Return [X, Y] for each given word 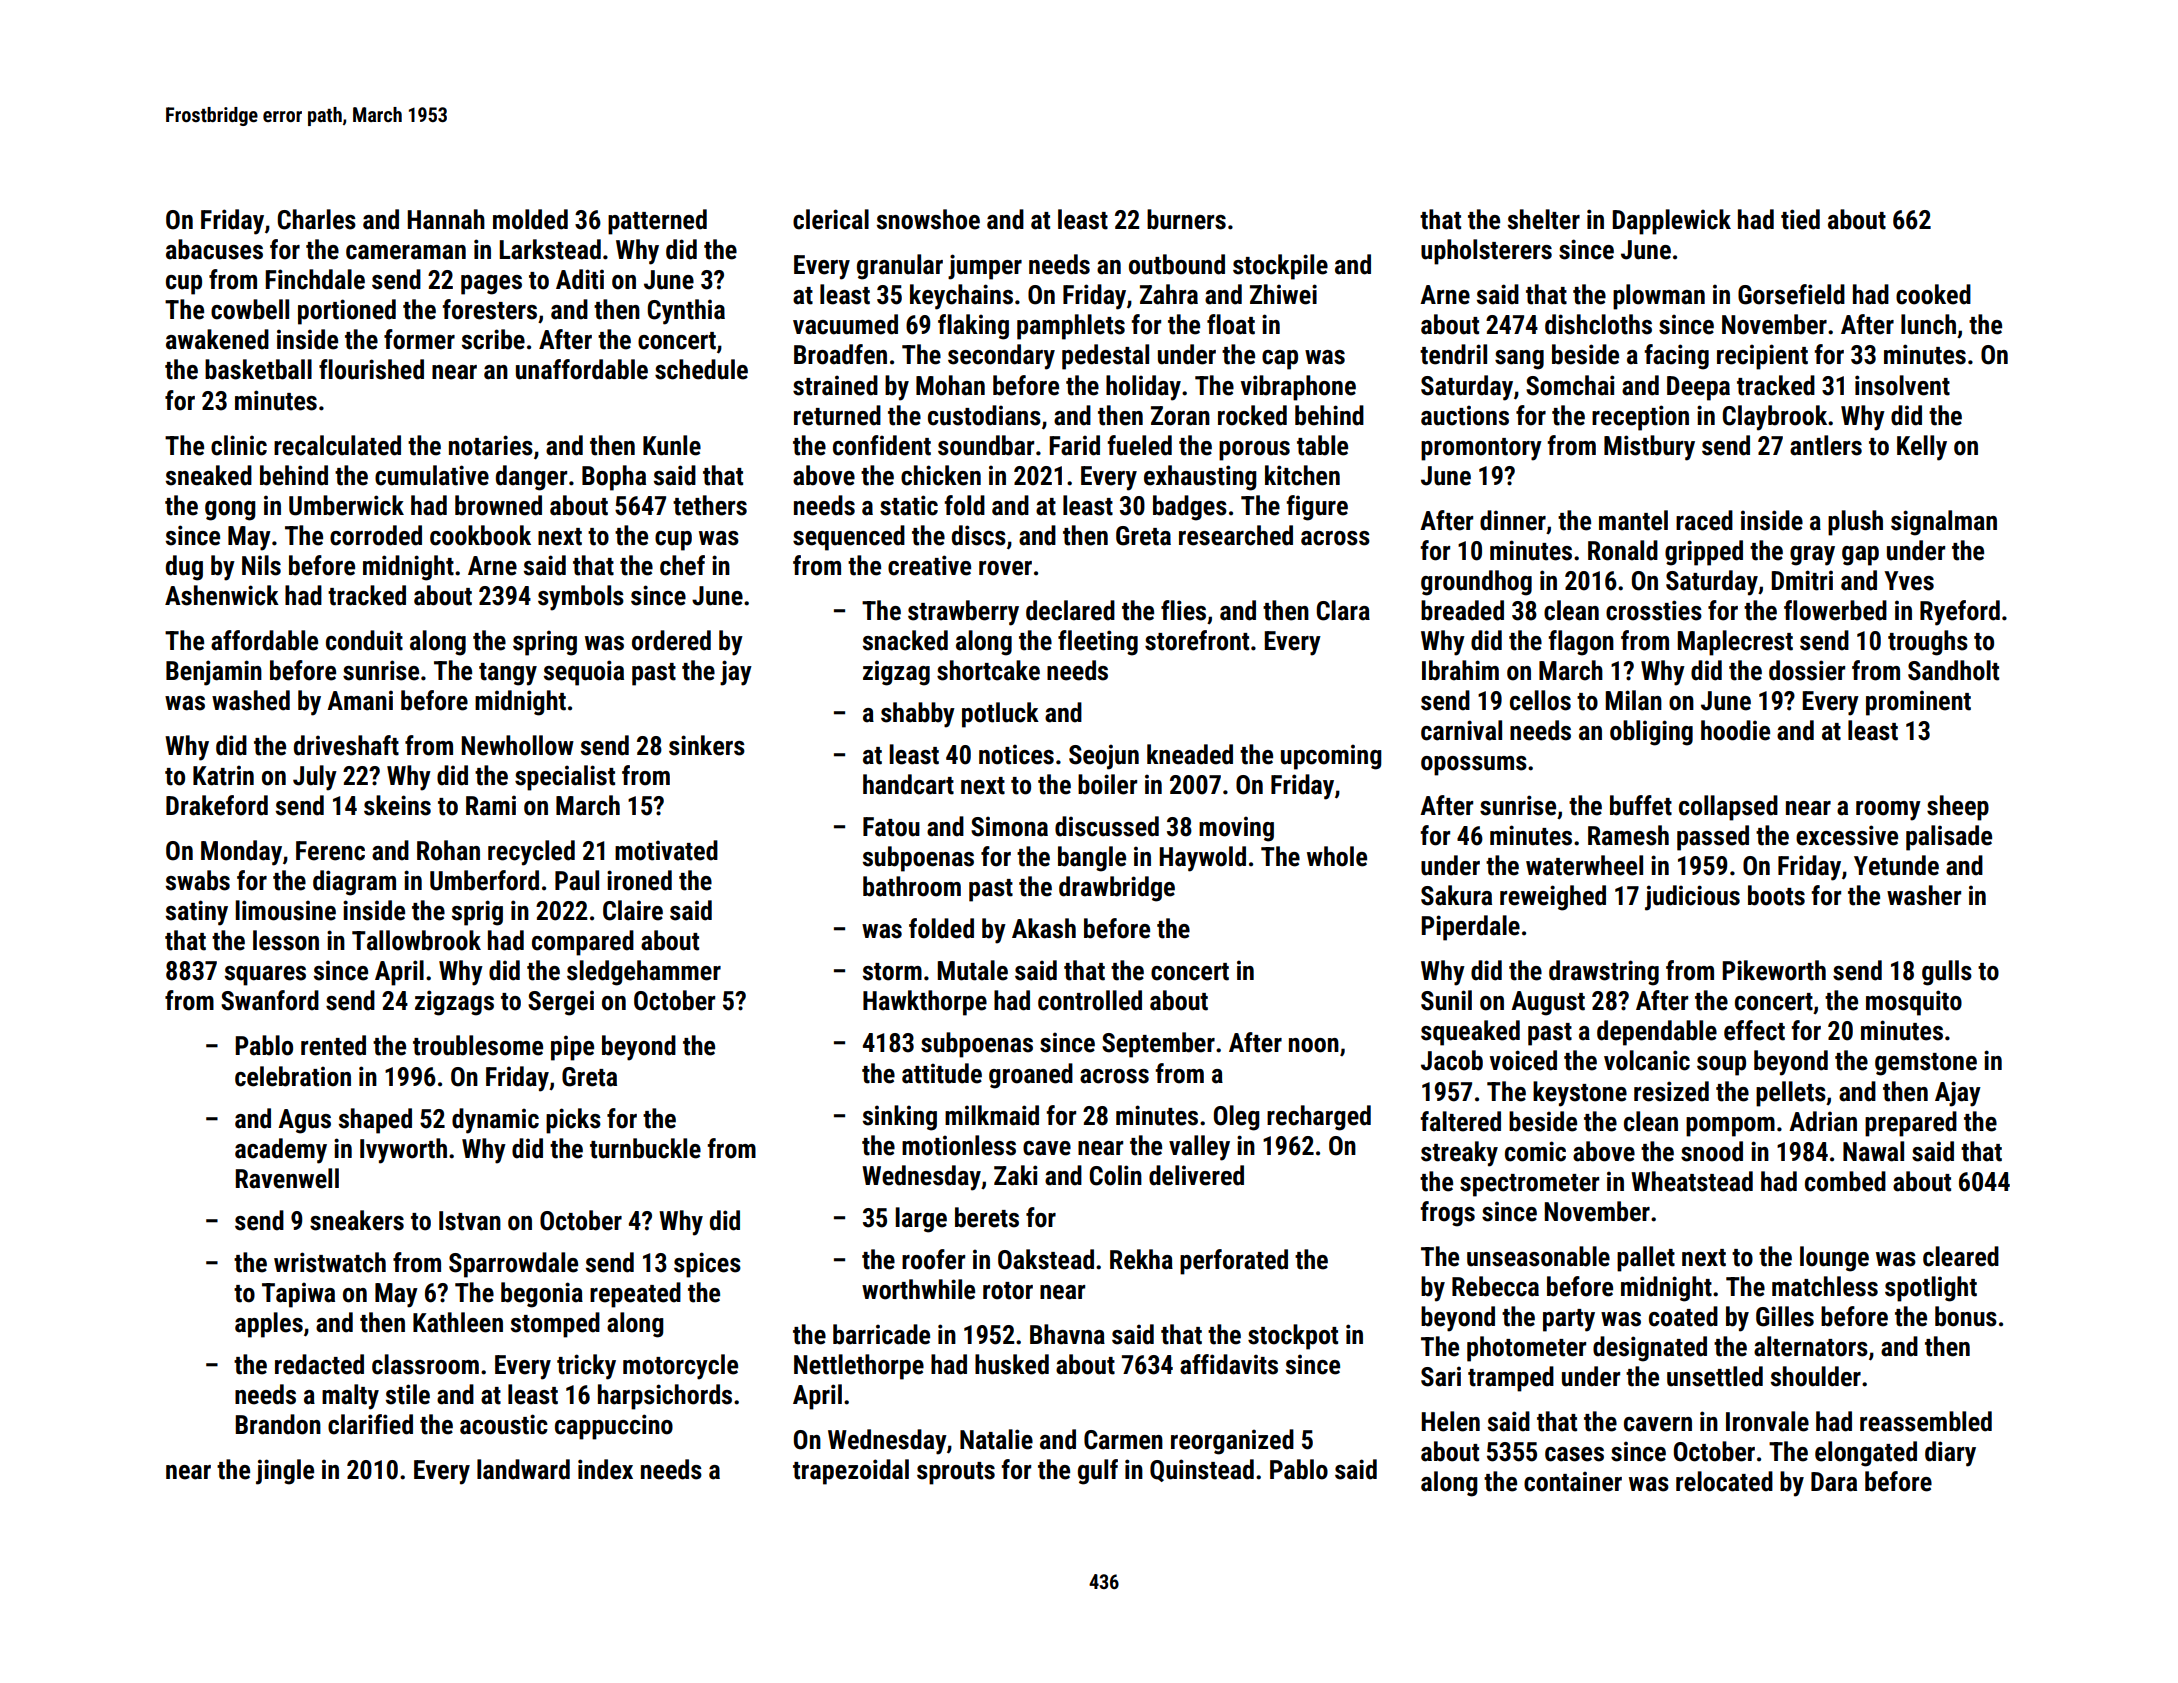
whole [1337, 856]
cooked [1933, 294]
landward [523, 1469]
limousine [285, 910]
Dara [1834, 1482]
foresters [489, 309]
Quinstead [1202, 1470]
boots [1776, 895]
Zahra [1169, 294]
